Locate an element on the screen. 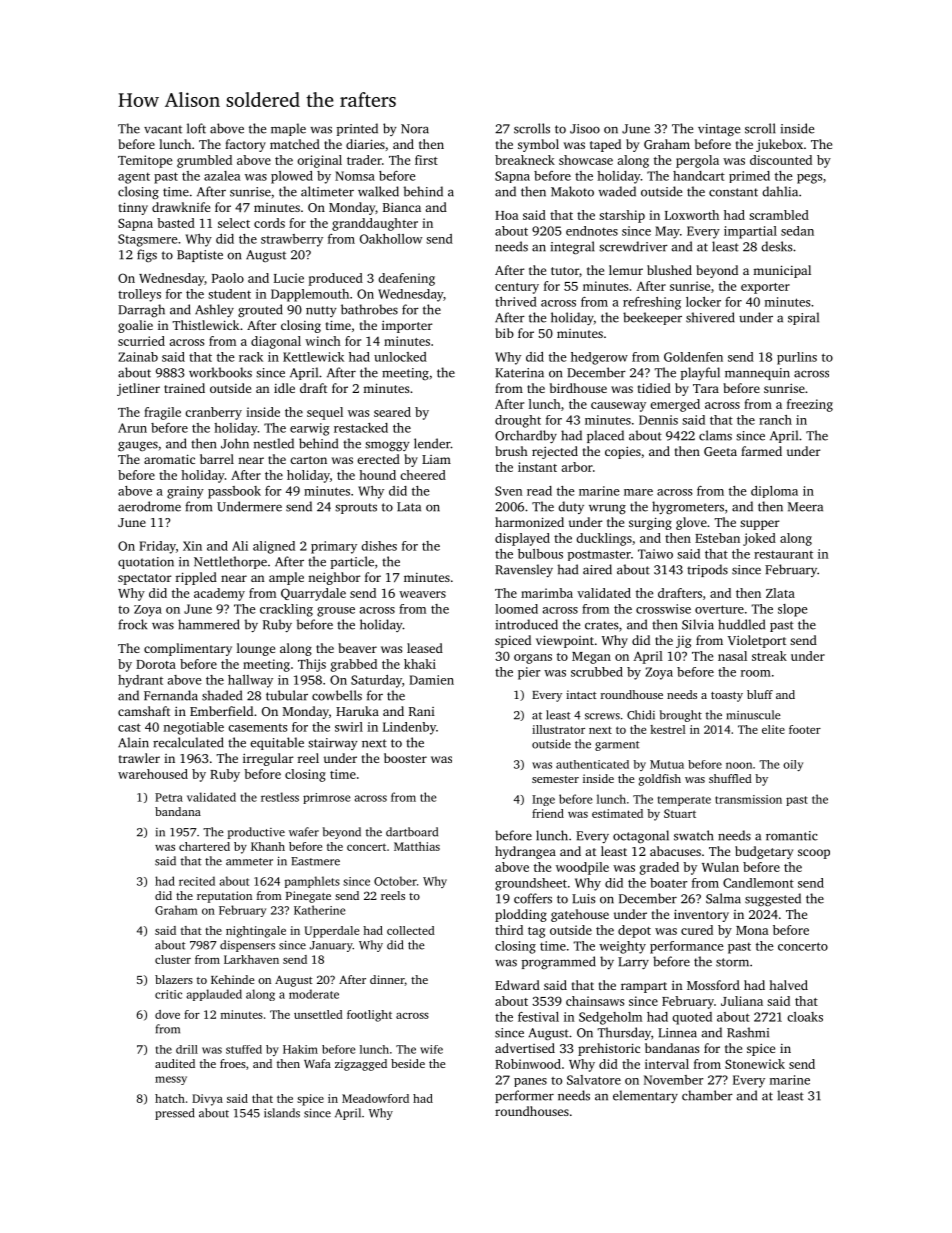 The width and height of the screenshot is (952, 1233). hedgerow is located at coordinates (599, 358).
